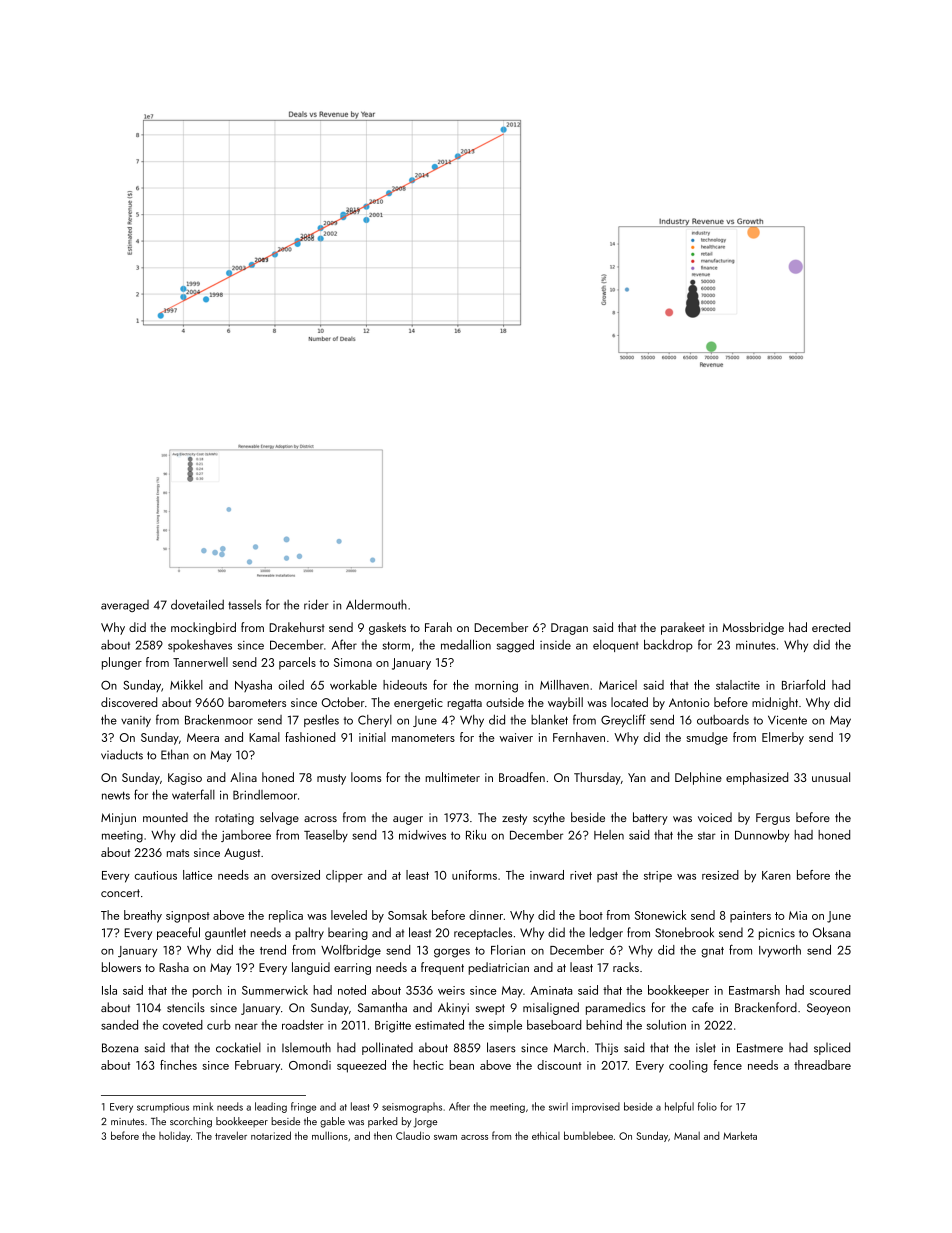  I want to click on dovetailed, so click(197, 604).
